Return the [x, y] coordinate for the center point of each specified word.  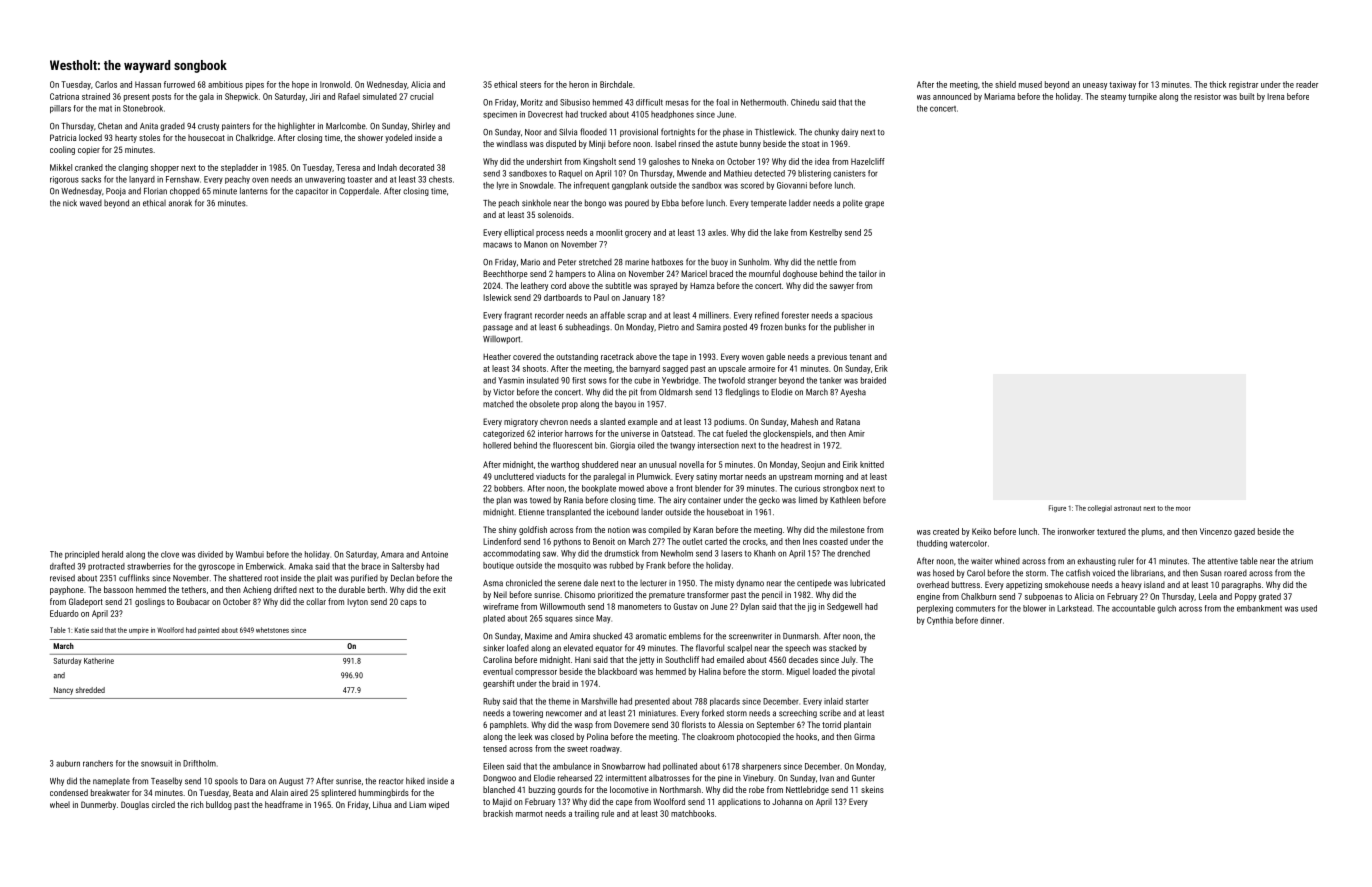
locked [90, 137]
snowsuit [156, 763]
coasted [834, 541]
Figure [1057, 508]
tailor [868, 273]
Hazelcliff [868, 161]
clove [170, 554]
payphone [67, 590]
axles [717, 232]
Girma [864, 736]
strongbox [840, 489]
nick [70, 203]
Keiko [981, 531]
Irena [1275, 96]
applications [739, 802]
